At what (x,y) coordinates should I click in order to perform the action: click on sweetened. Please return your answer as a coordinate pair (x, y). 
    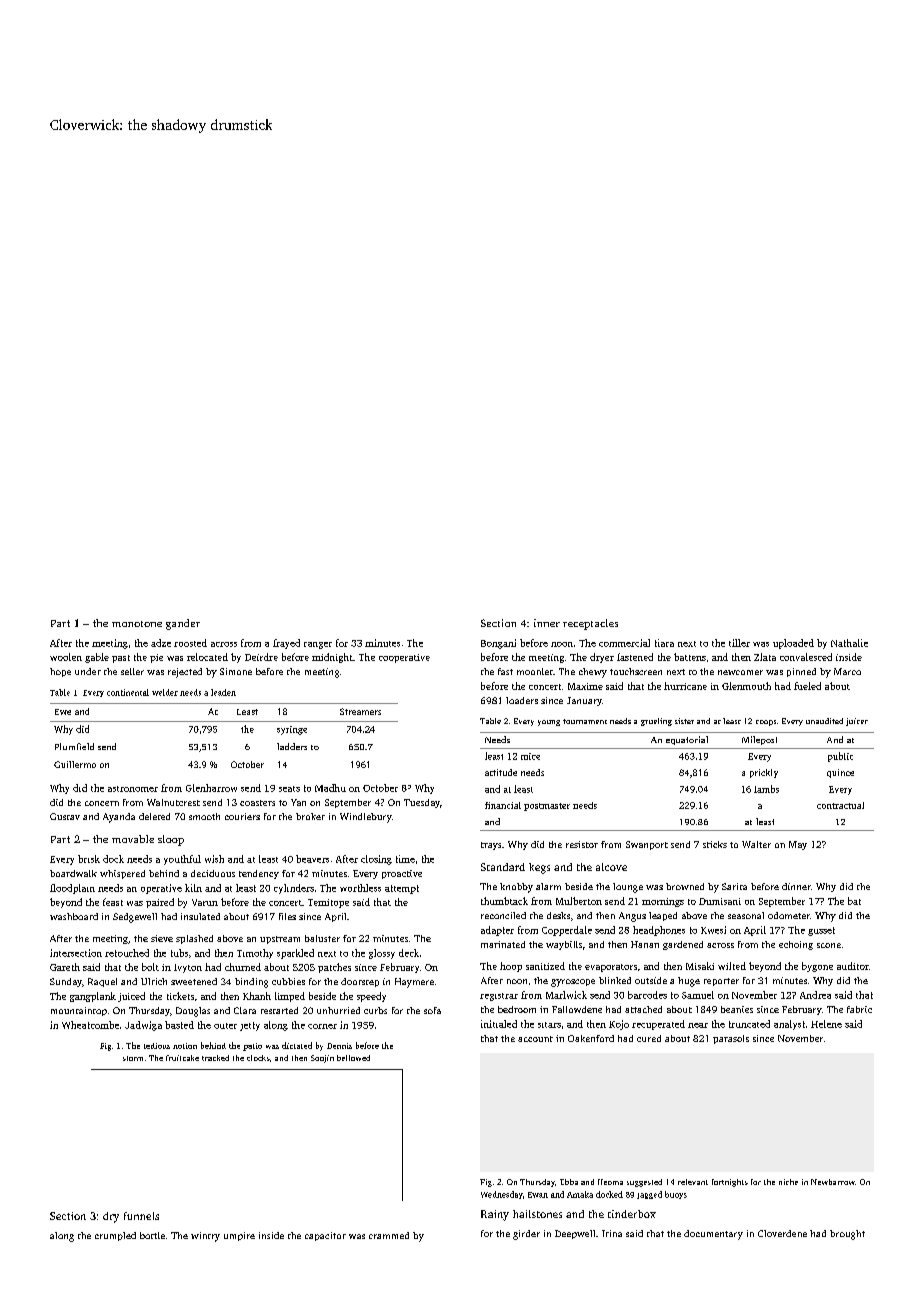
    Looking at the image, I should click on (194, 981).
